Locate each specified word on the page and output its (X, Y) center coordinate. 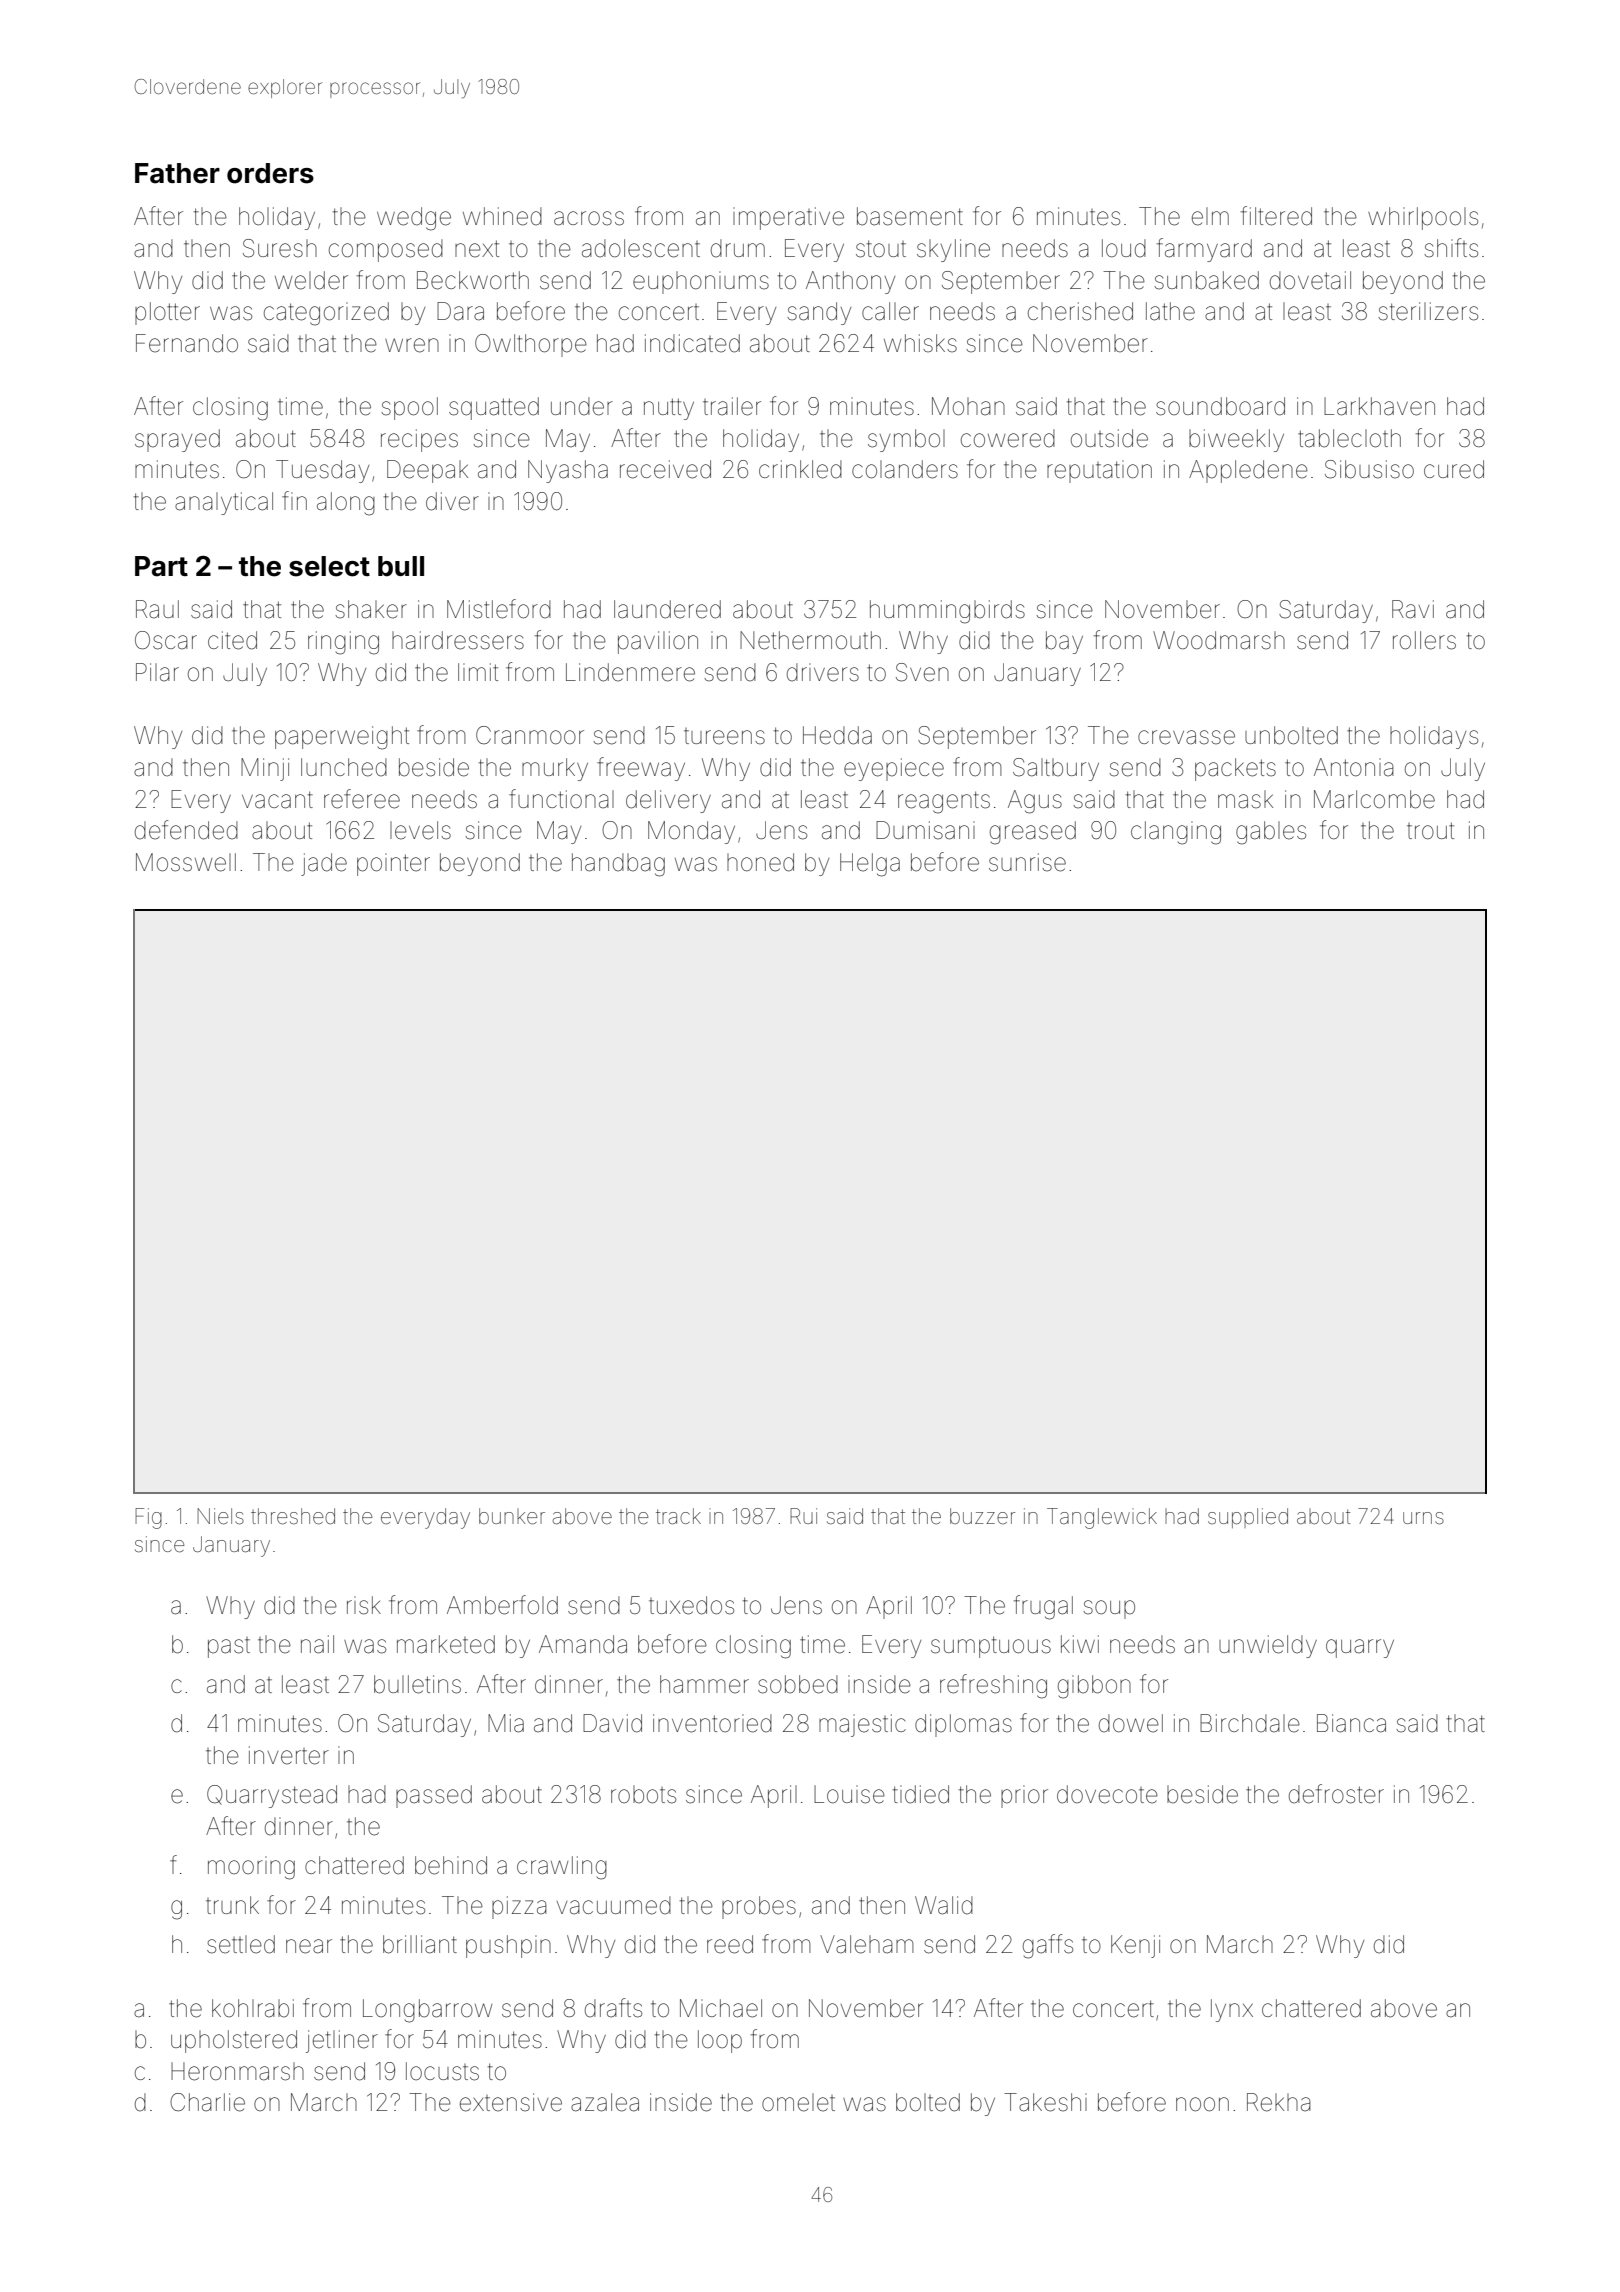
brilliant (420, 1944)
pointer (393, 864)
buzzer (982, 1516)
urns (1423, 1518)
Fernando (187, 343)
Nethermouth (810, 640)
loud (1124, 248)
